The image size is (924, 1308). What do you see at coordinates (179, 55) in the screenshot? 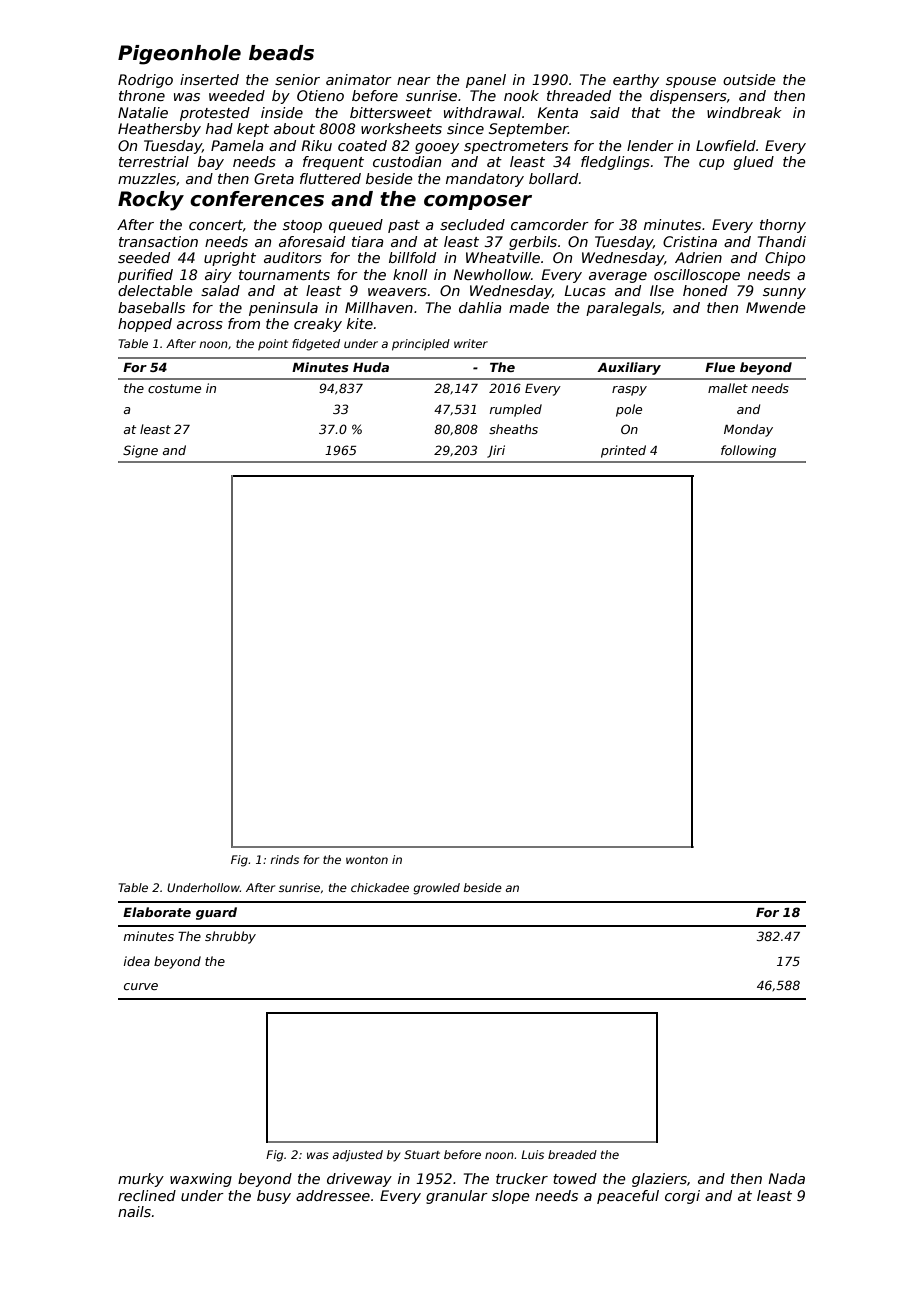
I see `Pigeonhole` at bounding box center [179, 55].
